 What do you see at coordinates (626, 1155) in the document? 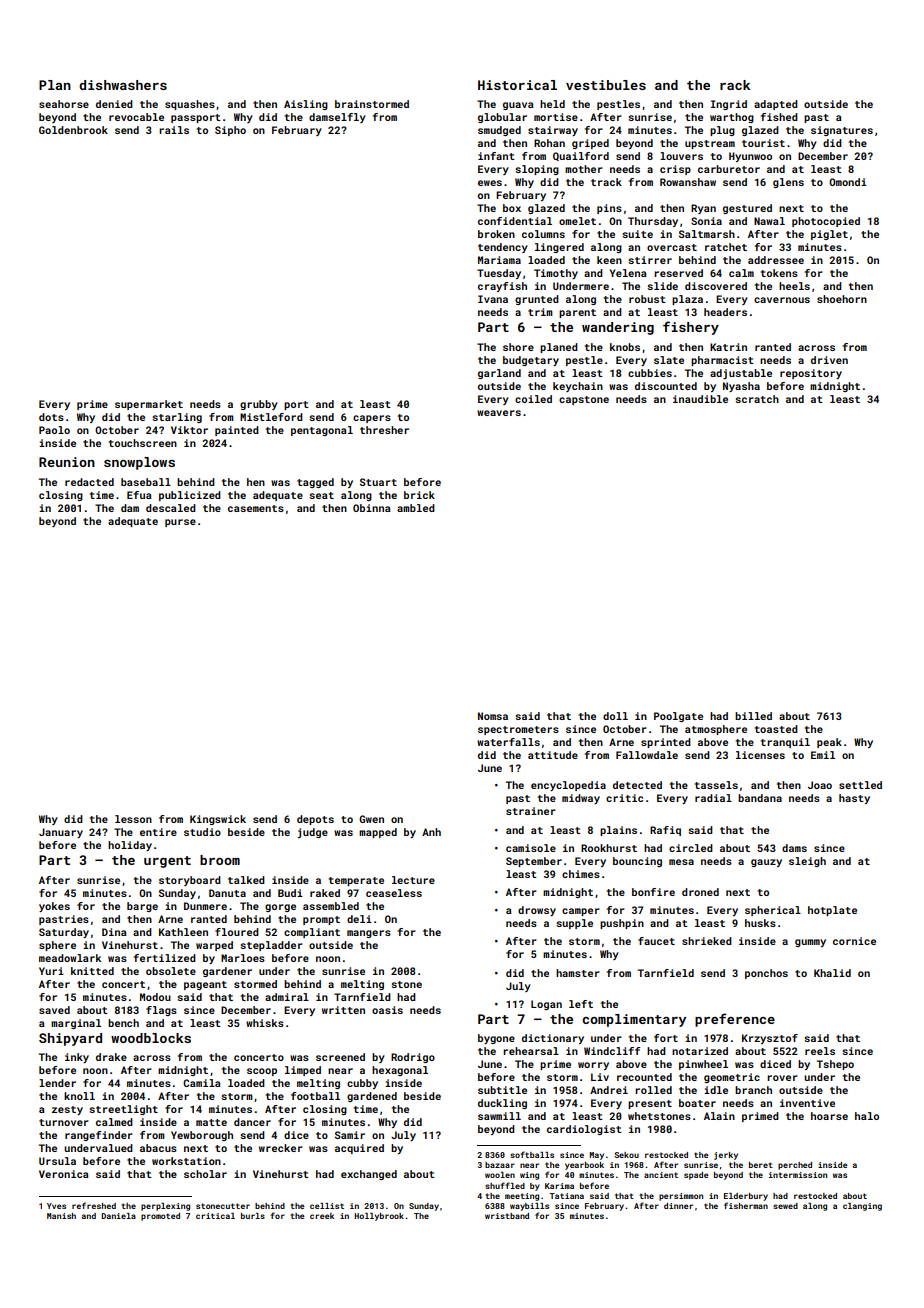
I see `Sekou` at bounding box center [626, 1155].
